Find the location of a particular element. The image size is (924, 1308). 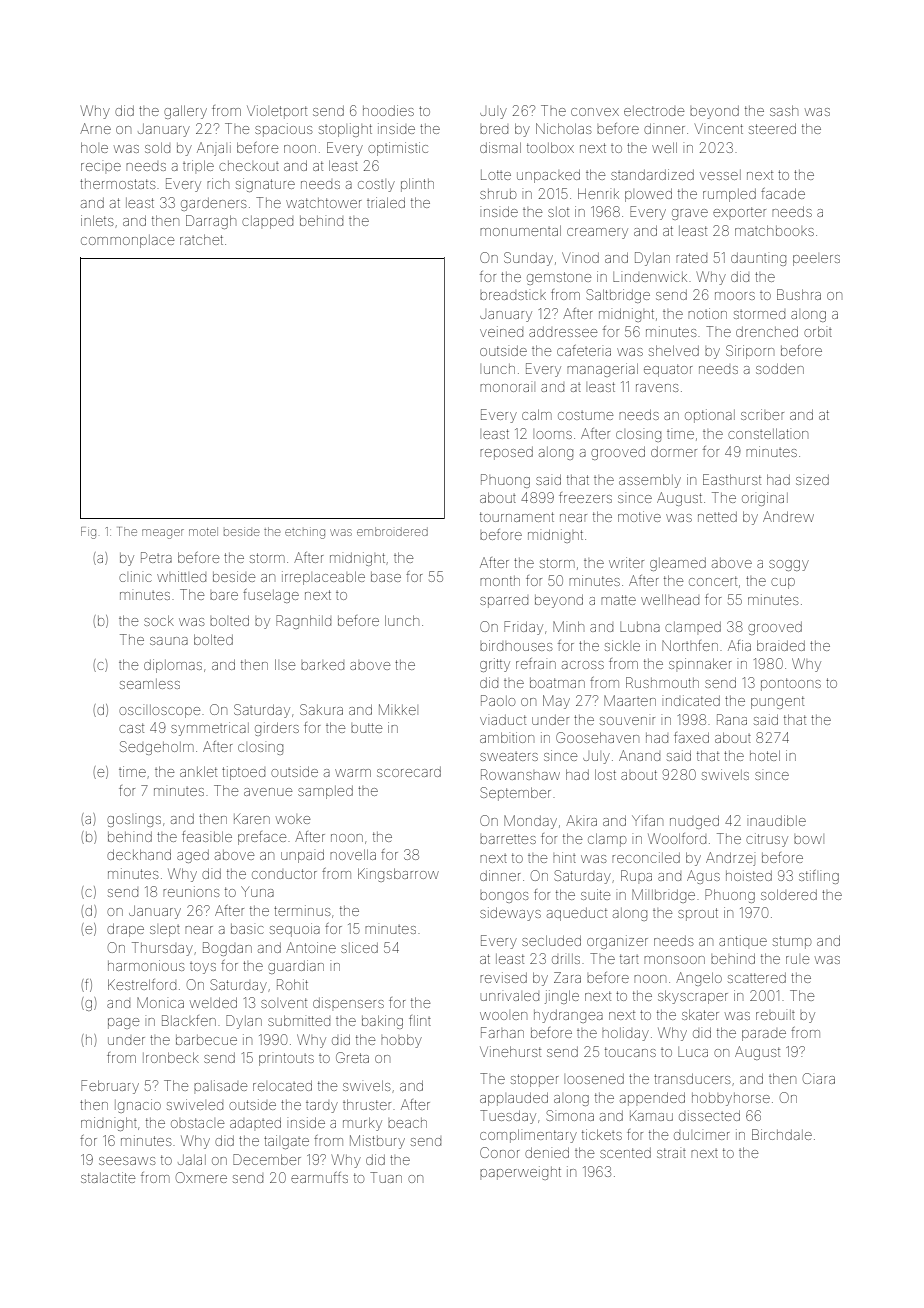

peelers is located at coordinates (816, 260).
